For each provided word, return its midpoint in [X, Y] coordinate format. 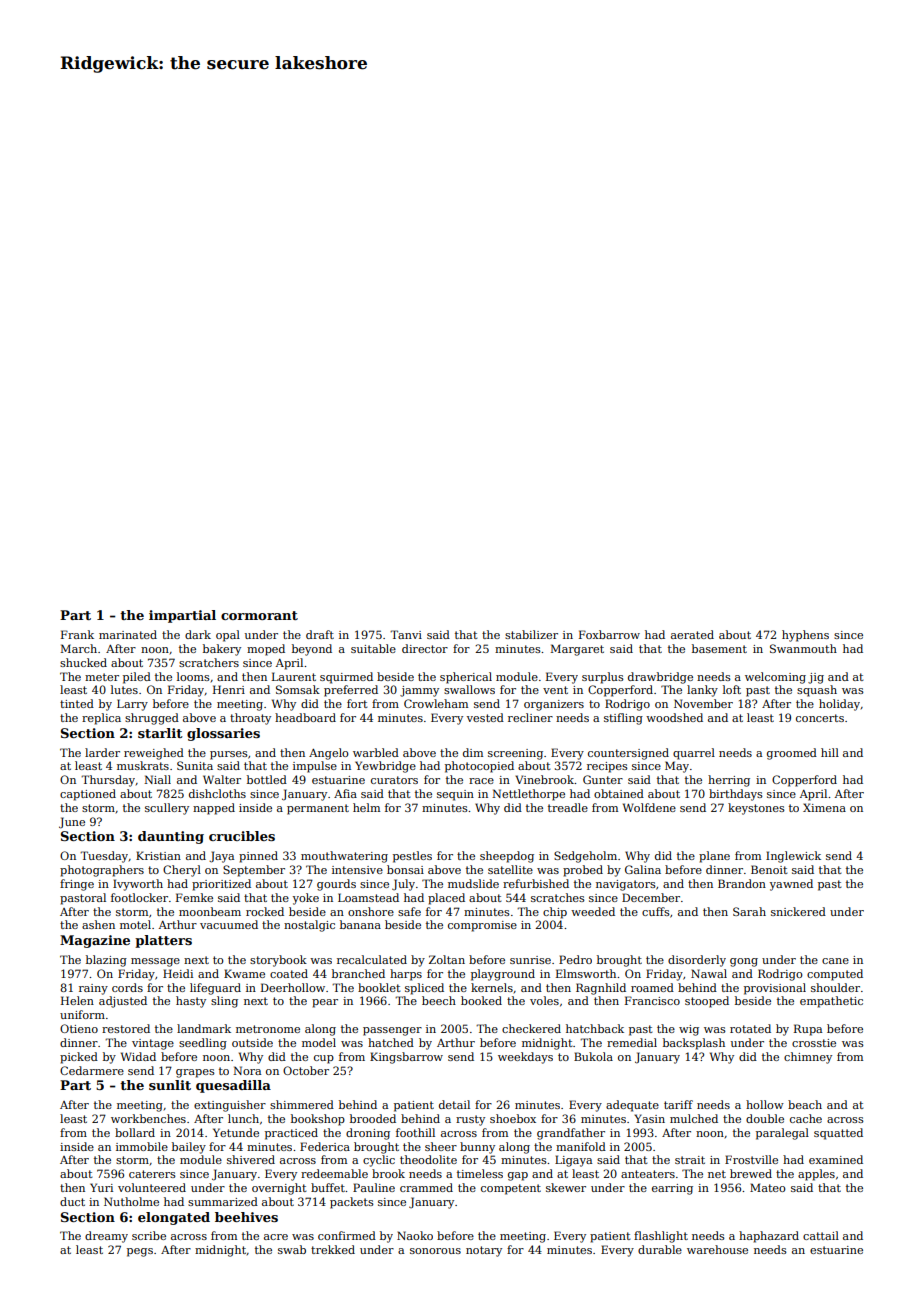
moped [266, 650]
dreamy [106, 1237]
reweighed [154, 754]
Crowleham [436, 703]
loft [732, 689]
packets [352, 1203]
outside [252, 1042]
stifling [623, 719]
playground [503, 975]
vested [485, 717]
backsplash [694, 1044]
